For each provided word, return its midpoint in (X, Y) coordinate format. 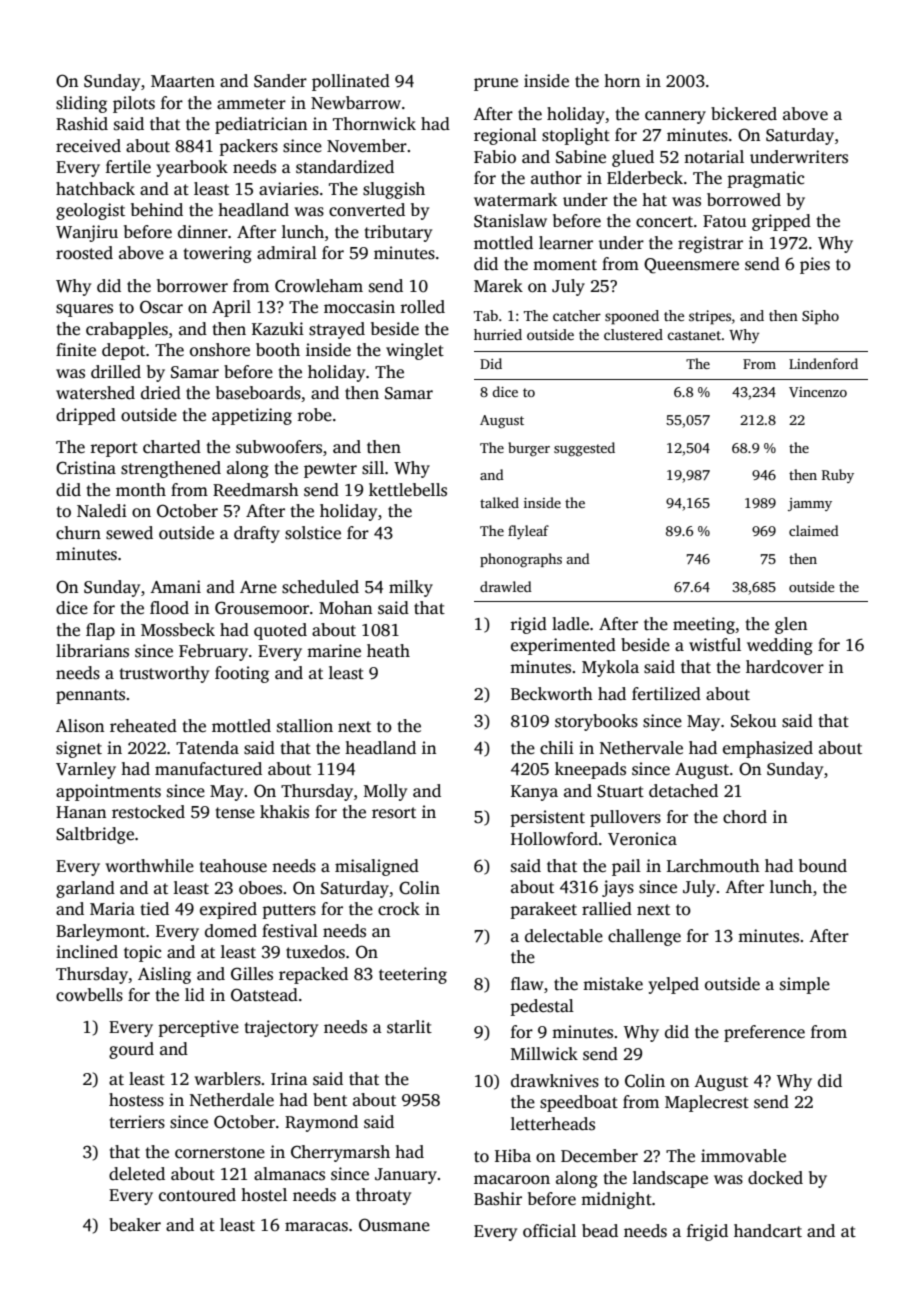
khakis (284, 812)
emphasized (768, 749)
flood (169, 608)
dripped (86, 416)
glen (791, 625)
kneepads (590, 770)
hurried (498, 334)
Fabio (495, 157)
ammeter (251, 104)
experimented (563, 646)
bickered (744, 114)
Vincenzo (818, 392)
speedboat (579, 1103)
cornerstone (220, 1153)
